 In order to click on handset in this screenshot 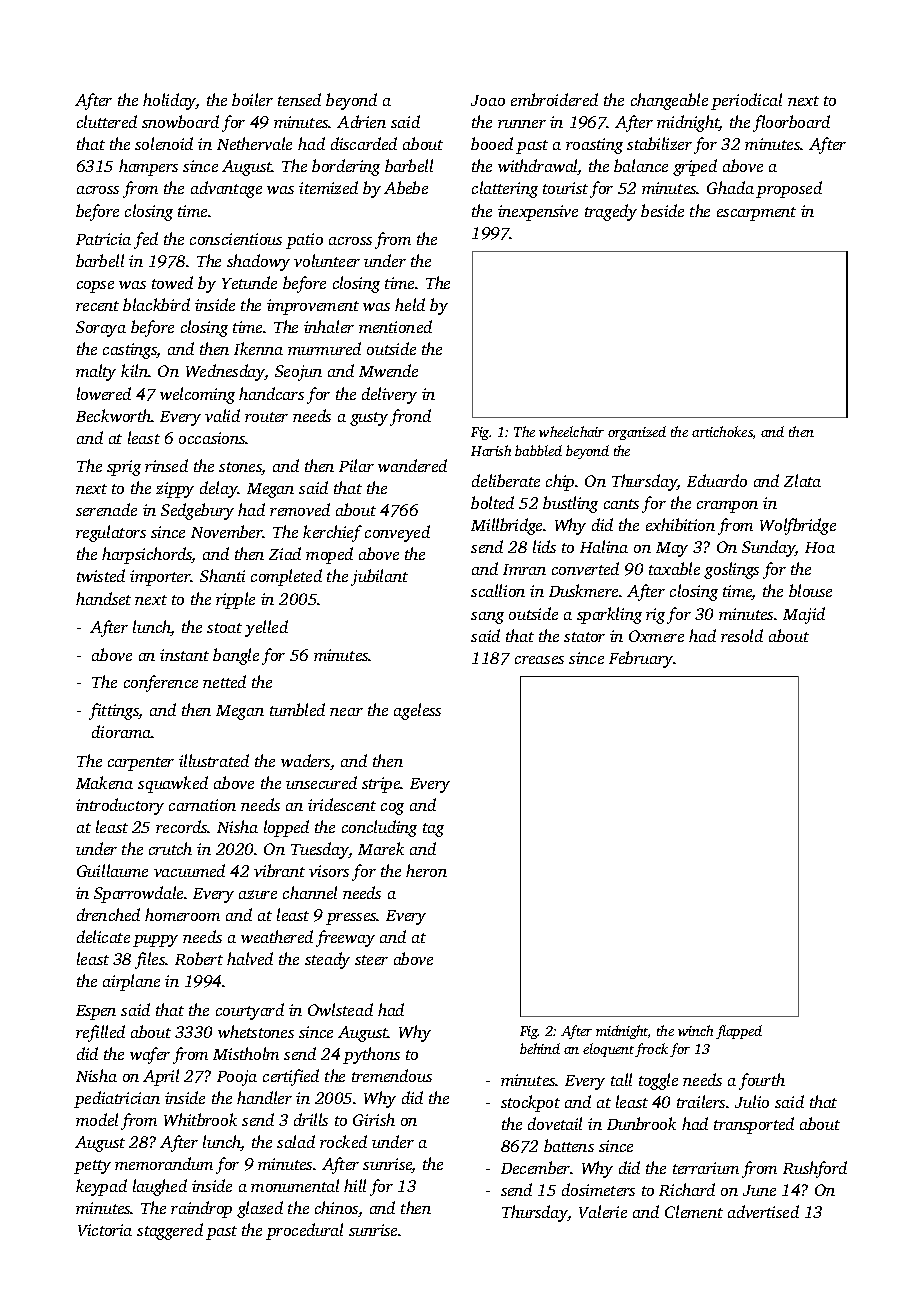, I will do `click(103, 598)`.
